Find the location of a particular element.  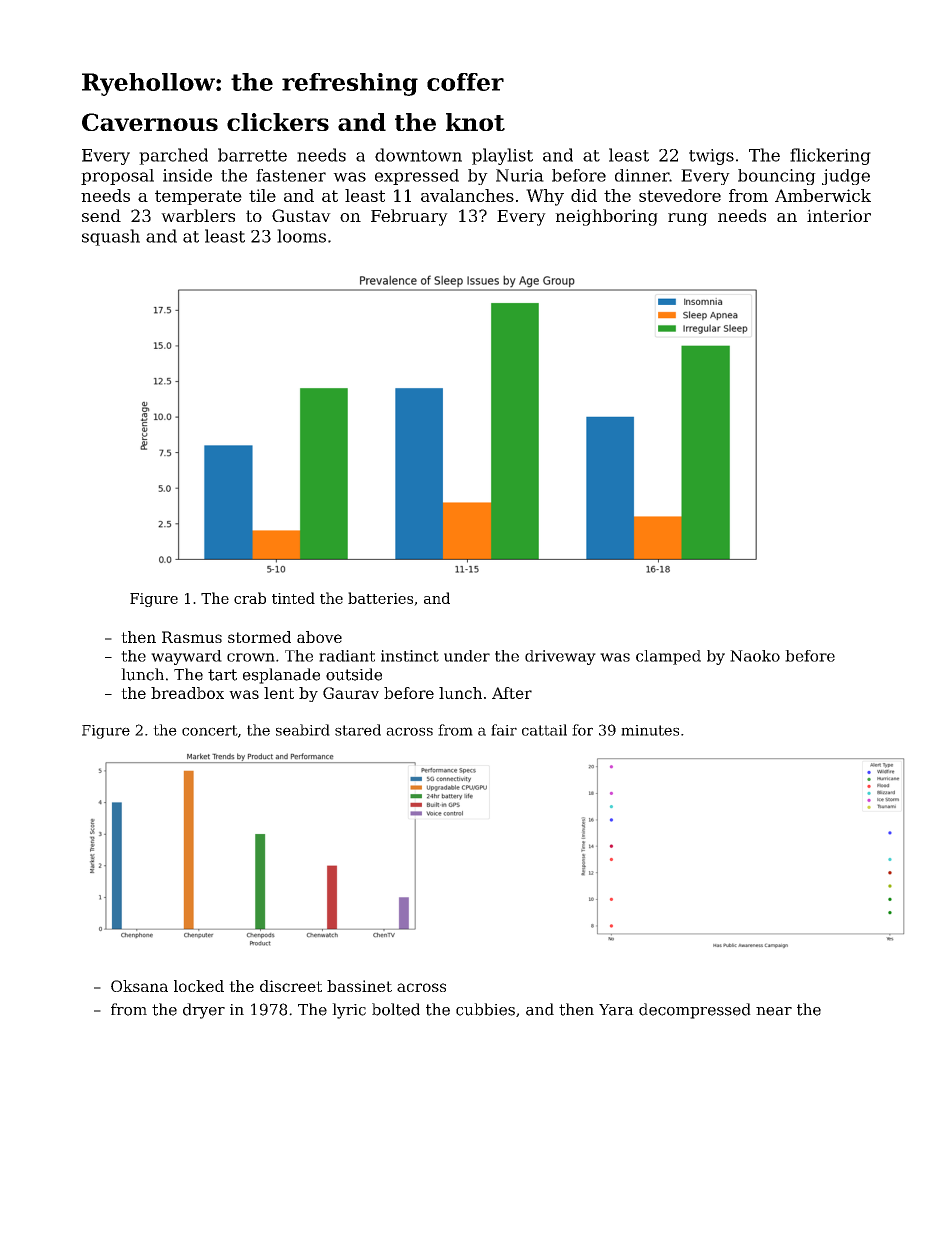

looms is located at coordinates (301, 236).
